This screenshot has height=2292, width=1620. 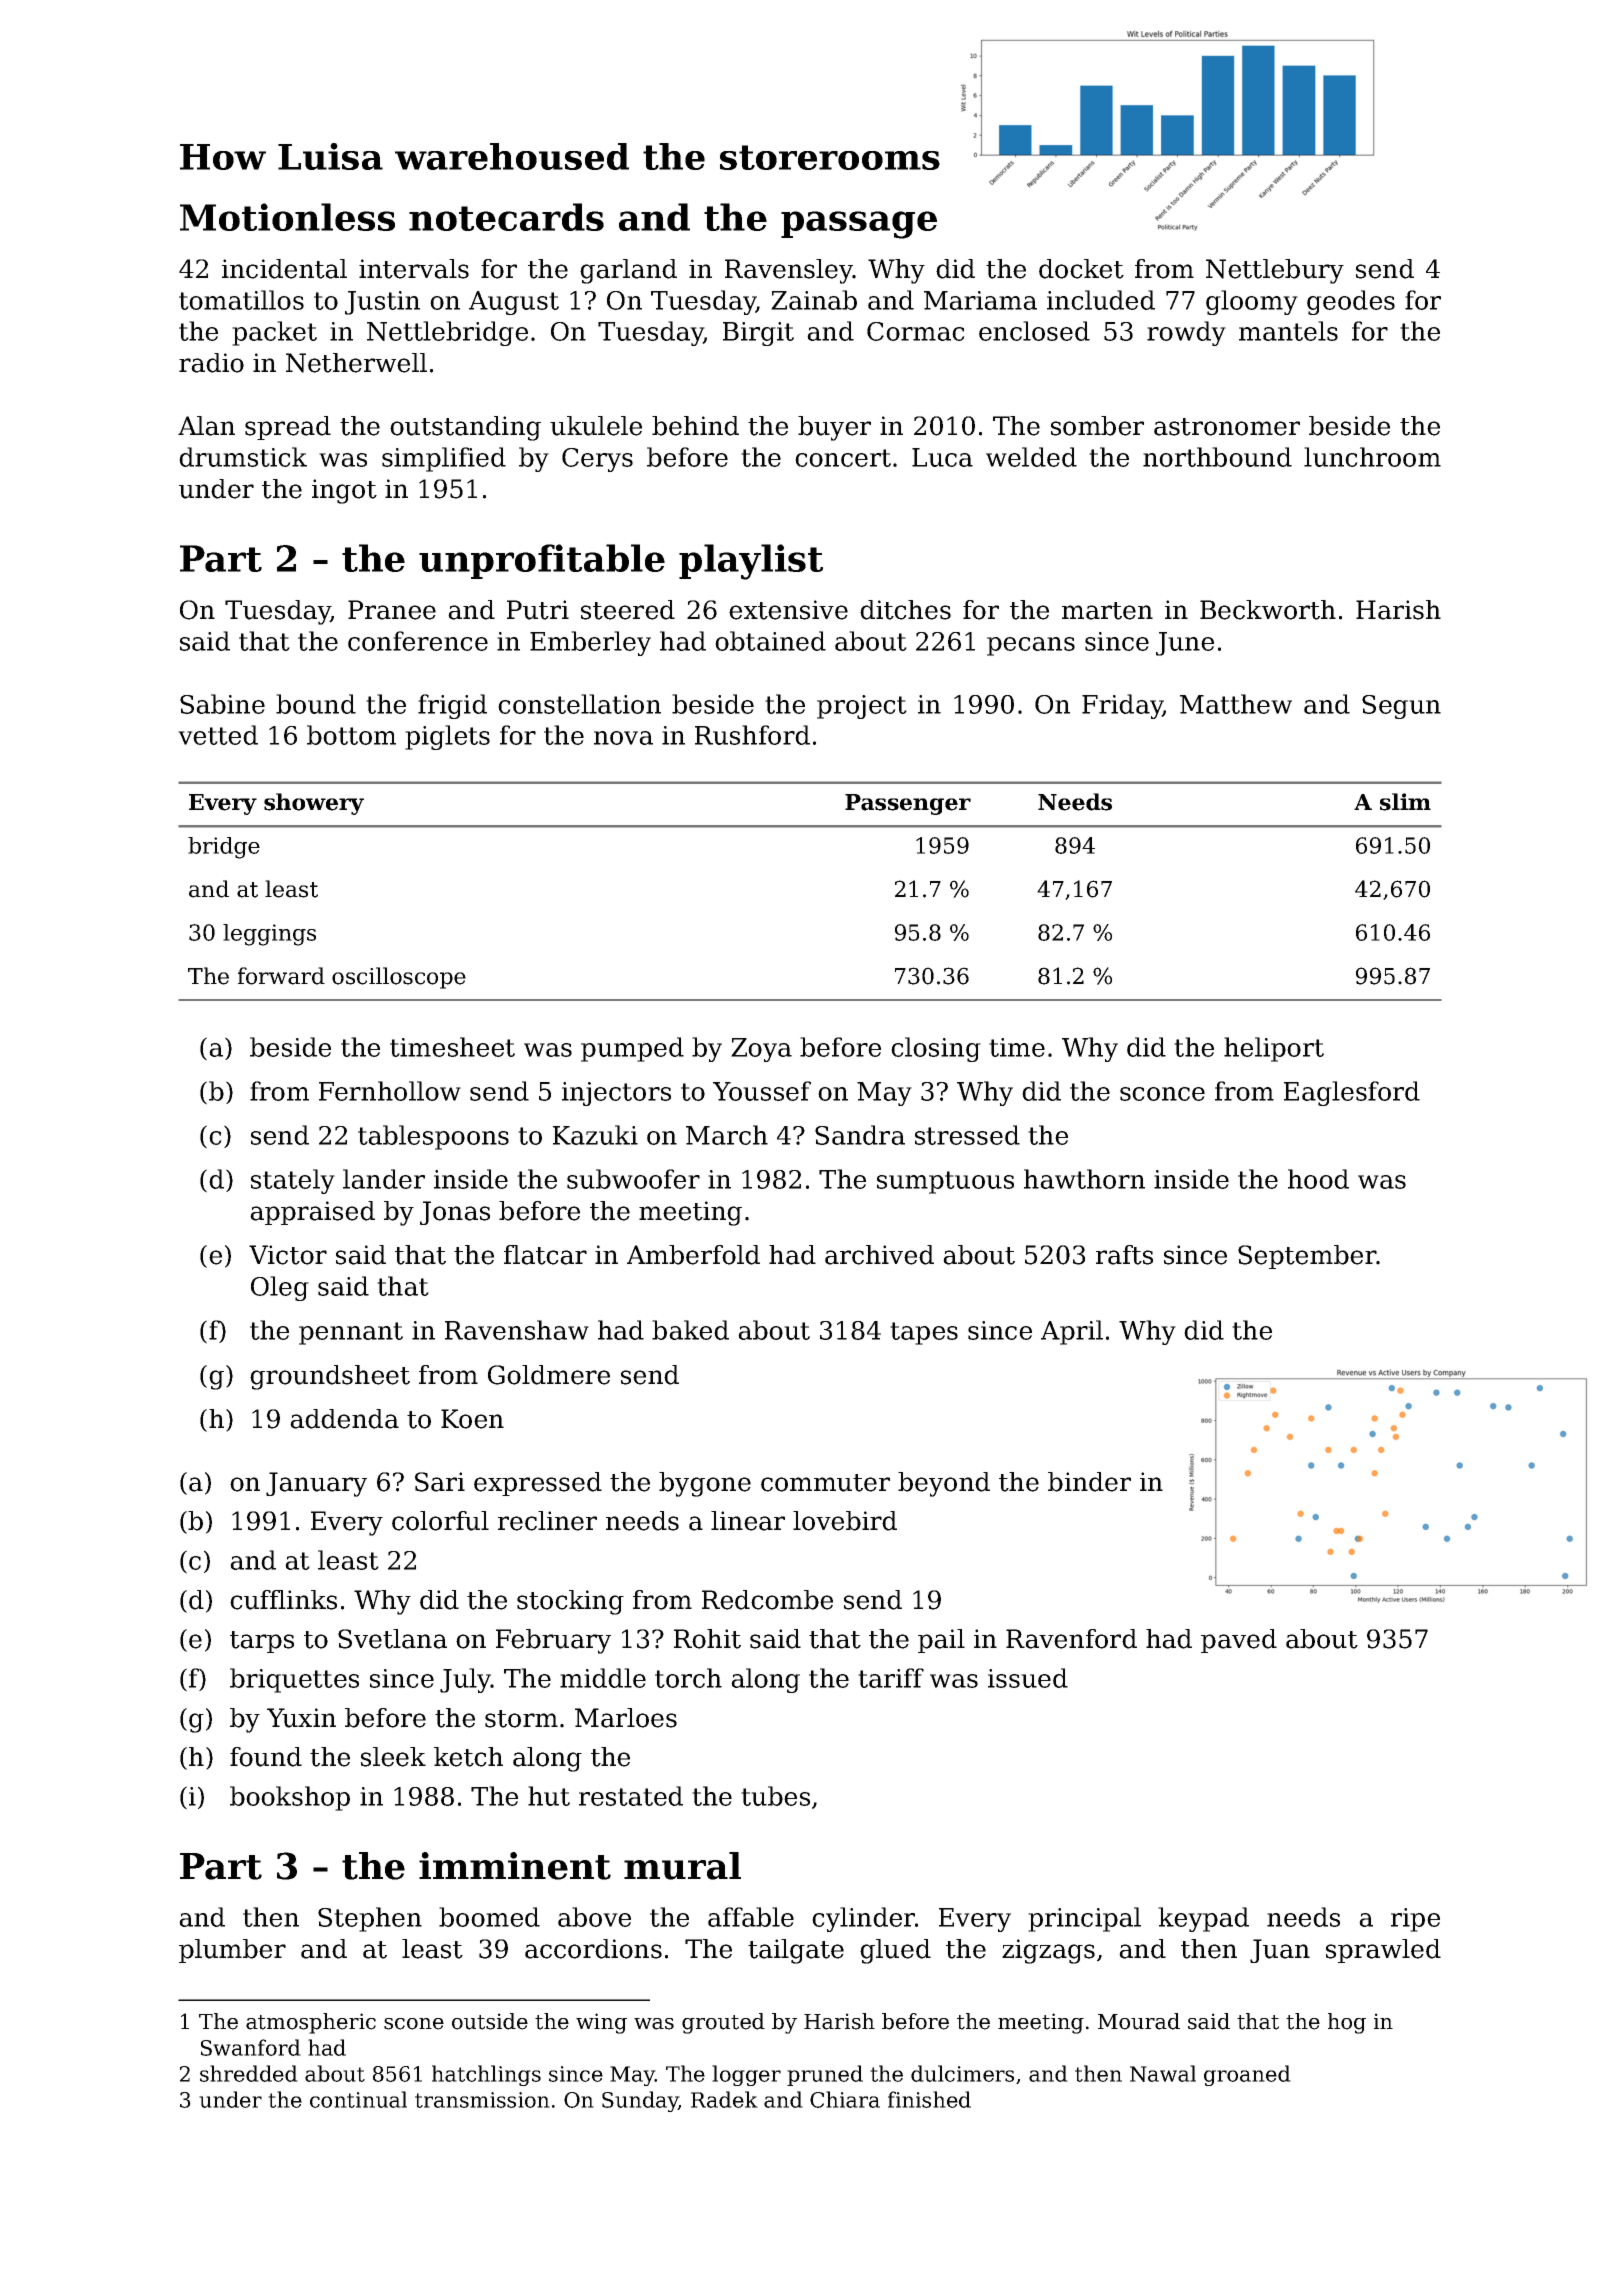 I want to click on Sabine, so click(x=222, y=704).
